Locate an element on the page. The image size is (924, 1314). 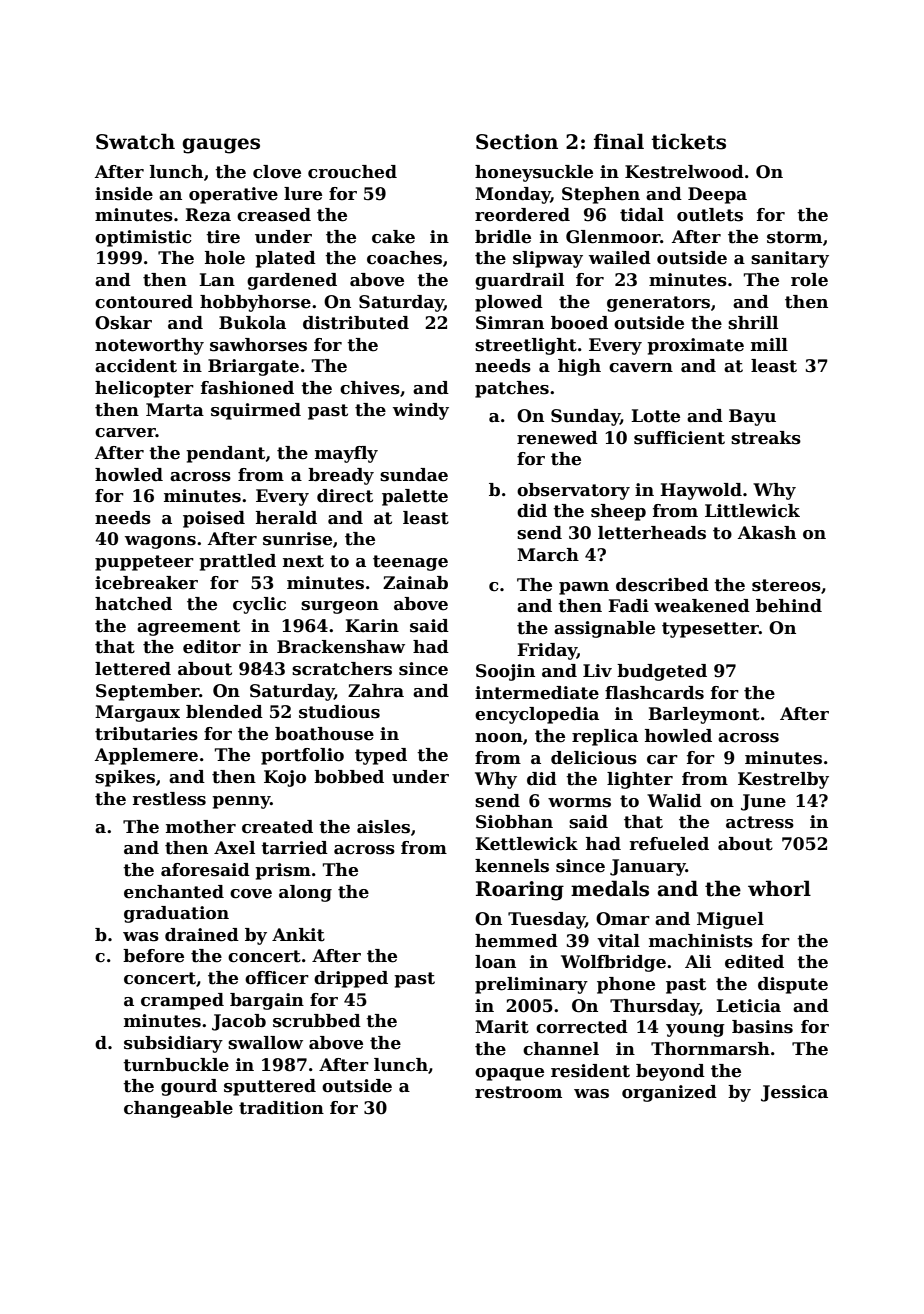
streaks is located at coordinates (766, 438).
